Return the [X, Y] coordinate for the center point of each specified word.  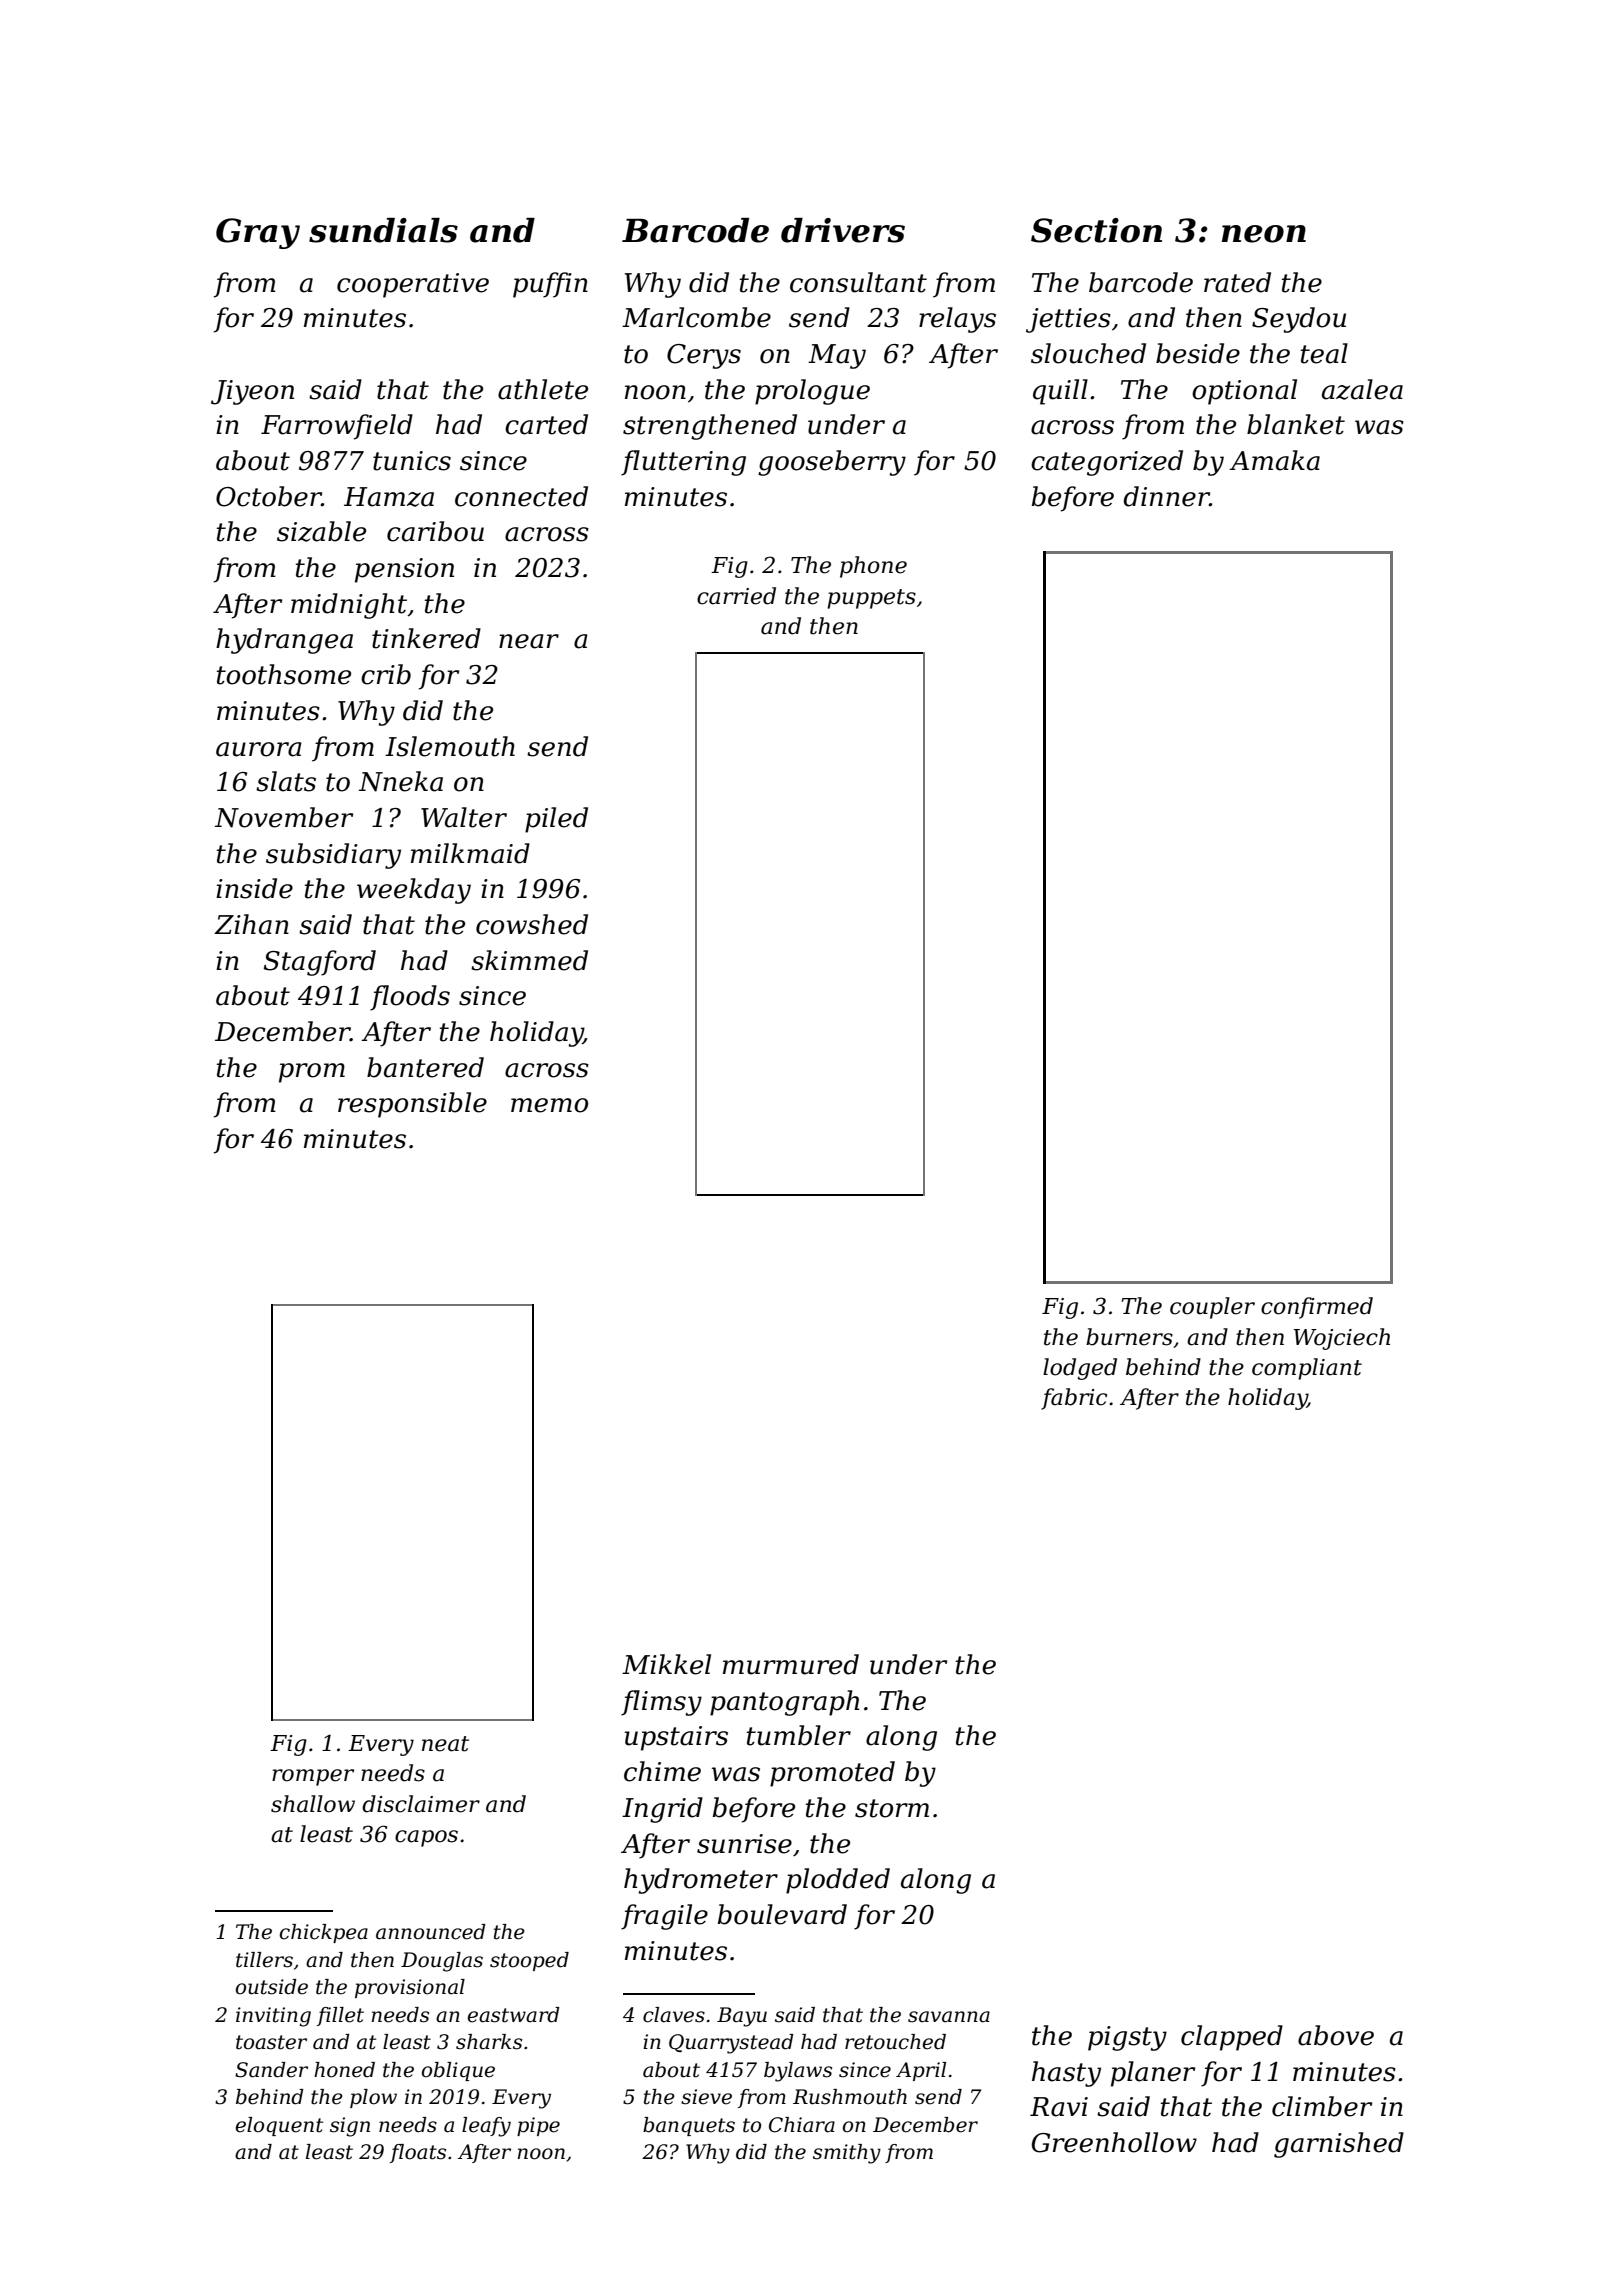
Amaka [1274, 460]
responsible [412, 1105]
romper [313, 1777]
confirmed [1317, 1308]
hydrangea [284, 641]
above [1336, 2035]
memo [549, 1105]
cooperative [413, 285]
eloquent [279, 2126]
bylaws [798, 2072]
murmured [791, 1664]
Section [1096, 230]
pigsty [1127, 2038]
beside [1198, 353]
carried [736, 596]
